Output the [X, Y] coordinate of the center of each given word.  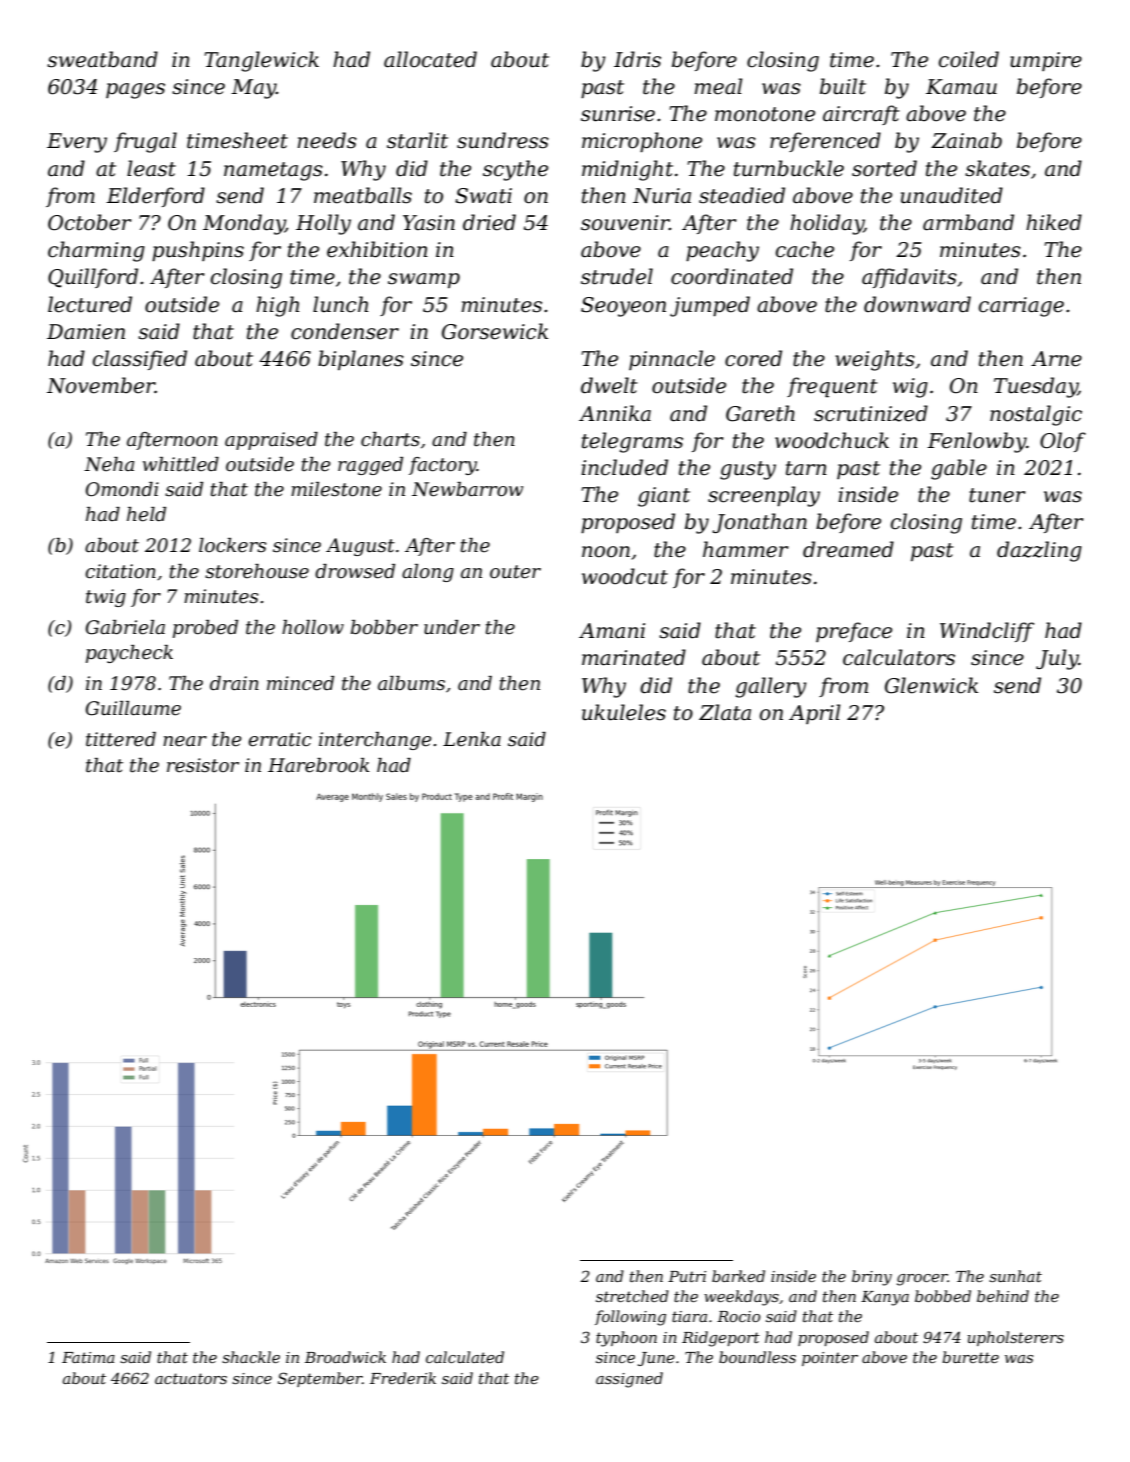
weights [875, 360]
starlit [417, 140]
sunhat [1015, 1276]
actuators [191, 1378]
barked [738, 1276]
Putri [687, 1276]
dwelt [609, 385]
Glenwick [931, 685]
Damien [86, 332]
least [151, 168]
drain [234, 683]
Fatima [88, 1357]
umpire [1046, 61]
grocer [922, 1280]
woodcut [625, 576]
